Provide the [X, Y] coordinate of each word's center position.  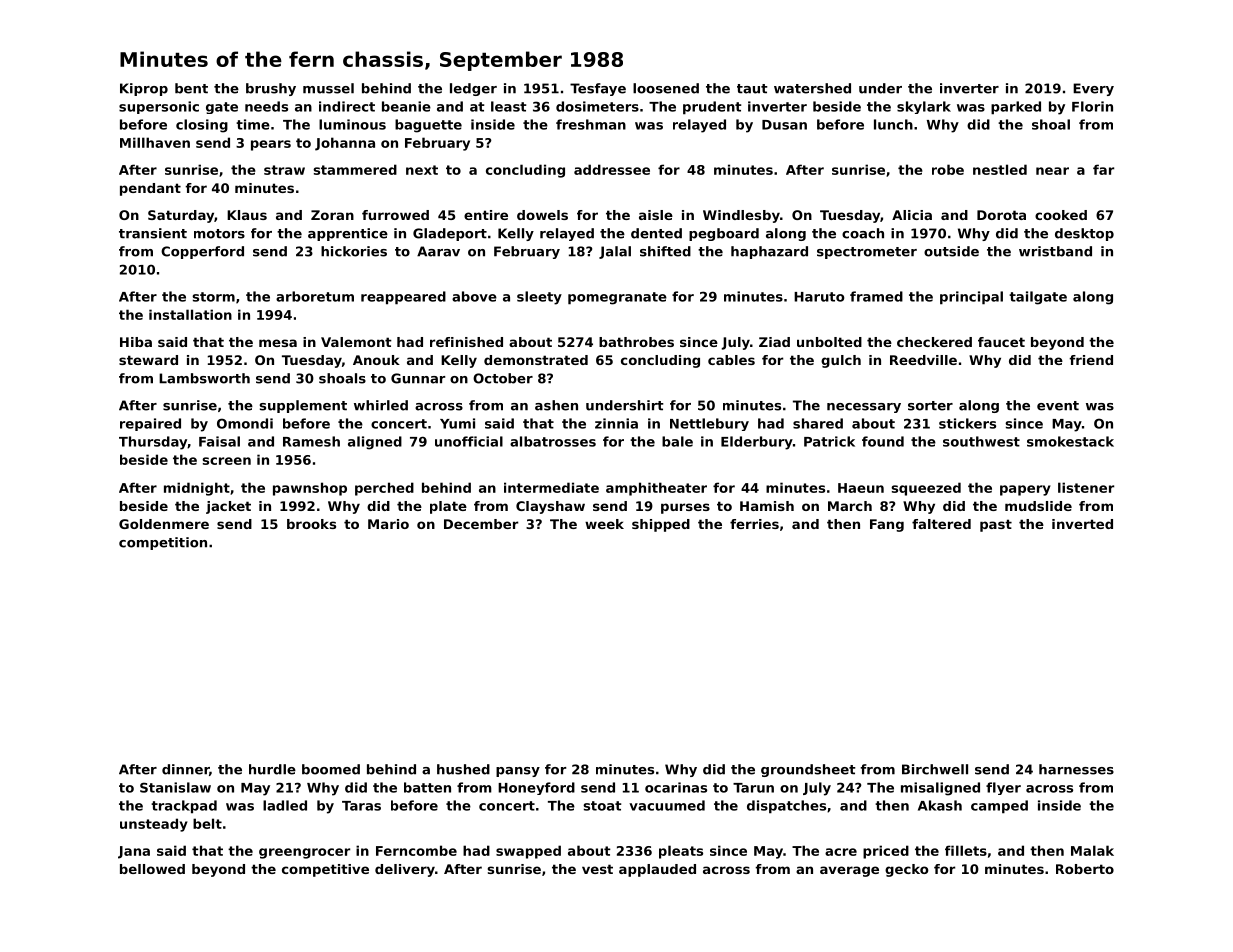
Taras [361, 806]
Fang [887, 525]
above [474, 296]
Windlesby [741, 216]
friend [1091, 360]
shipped [661, 525]
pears [271, 145]
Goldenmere [164, 524]
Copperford [202, 252]
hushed [463, 769]
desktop [1084, 234]
